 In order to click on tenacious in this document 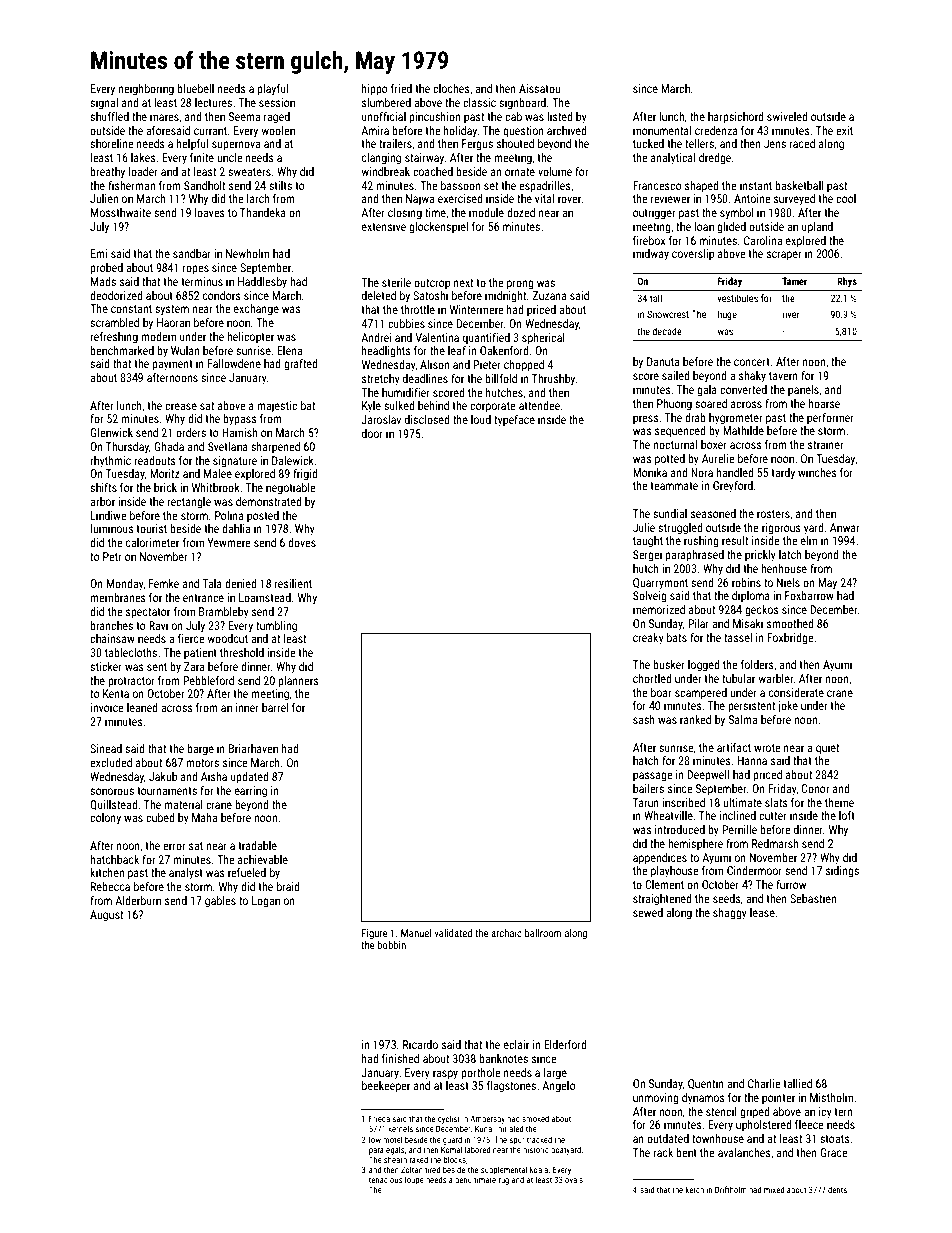, I will do `click(386, 1180)`.
